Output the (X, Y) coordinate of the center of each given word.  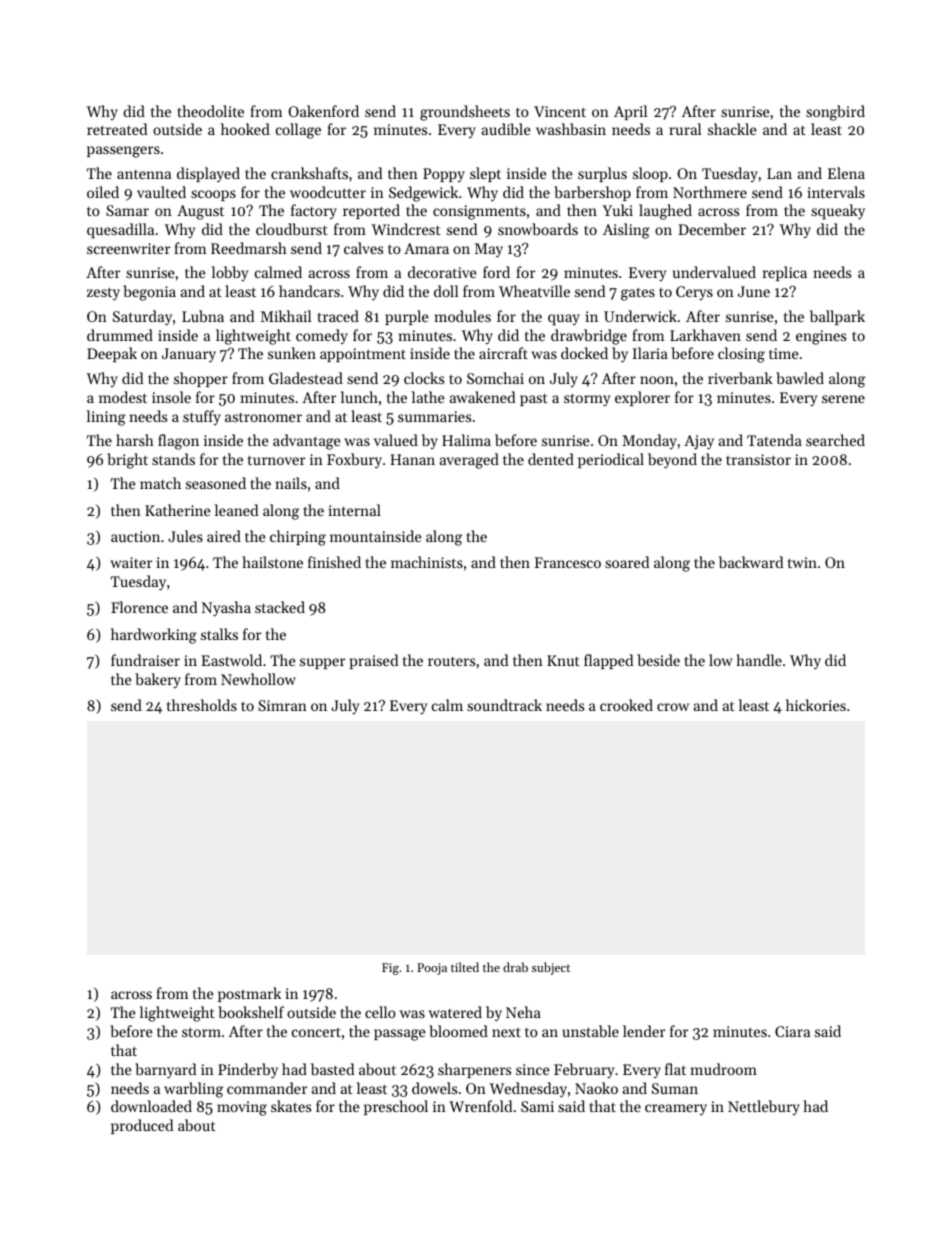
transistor (758, 459)
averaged (469, 461)
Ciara (792, 1031)
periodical (611, 460)
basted (332, 1069)
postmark (249, 994)
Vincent (560, 111)
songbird (835, 113)
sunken (292, 353)
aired (224, 536)
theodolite (210, 111)
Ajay (699, 442)
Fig (390, 969)
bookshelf (251, 1012)
